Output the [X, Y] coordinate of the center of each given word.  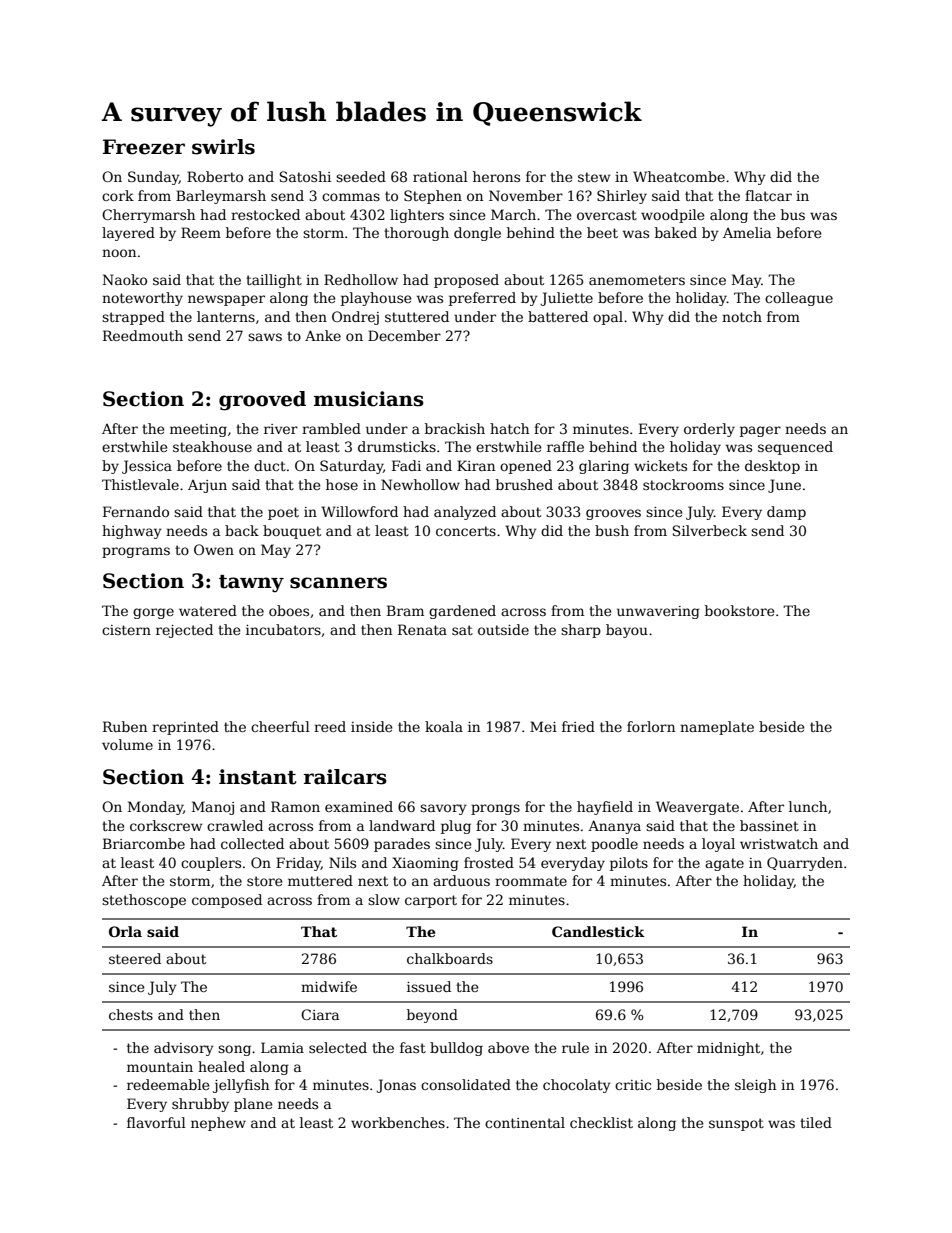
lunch [808, 806]
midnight [728, 1049]
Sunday [153, 178]
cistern [126, 630]
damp [786, 513]
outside [503, 629]
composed [227, 901]
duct [270, 465]
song [234, 1050]
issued [429, 986]
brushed [524, 484]
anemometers [637, 280]
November [526, 195]
